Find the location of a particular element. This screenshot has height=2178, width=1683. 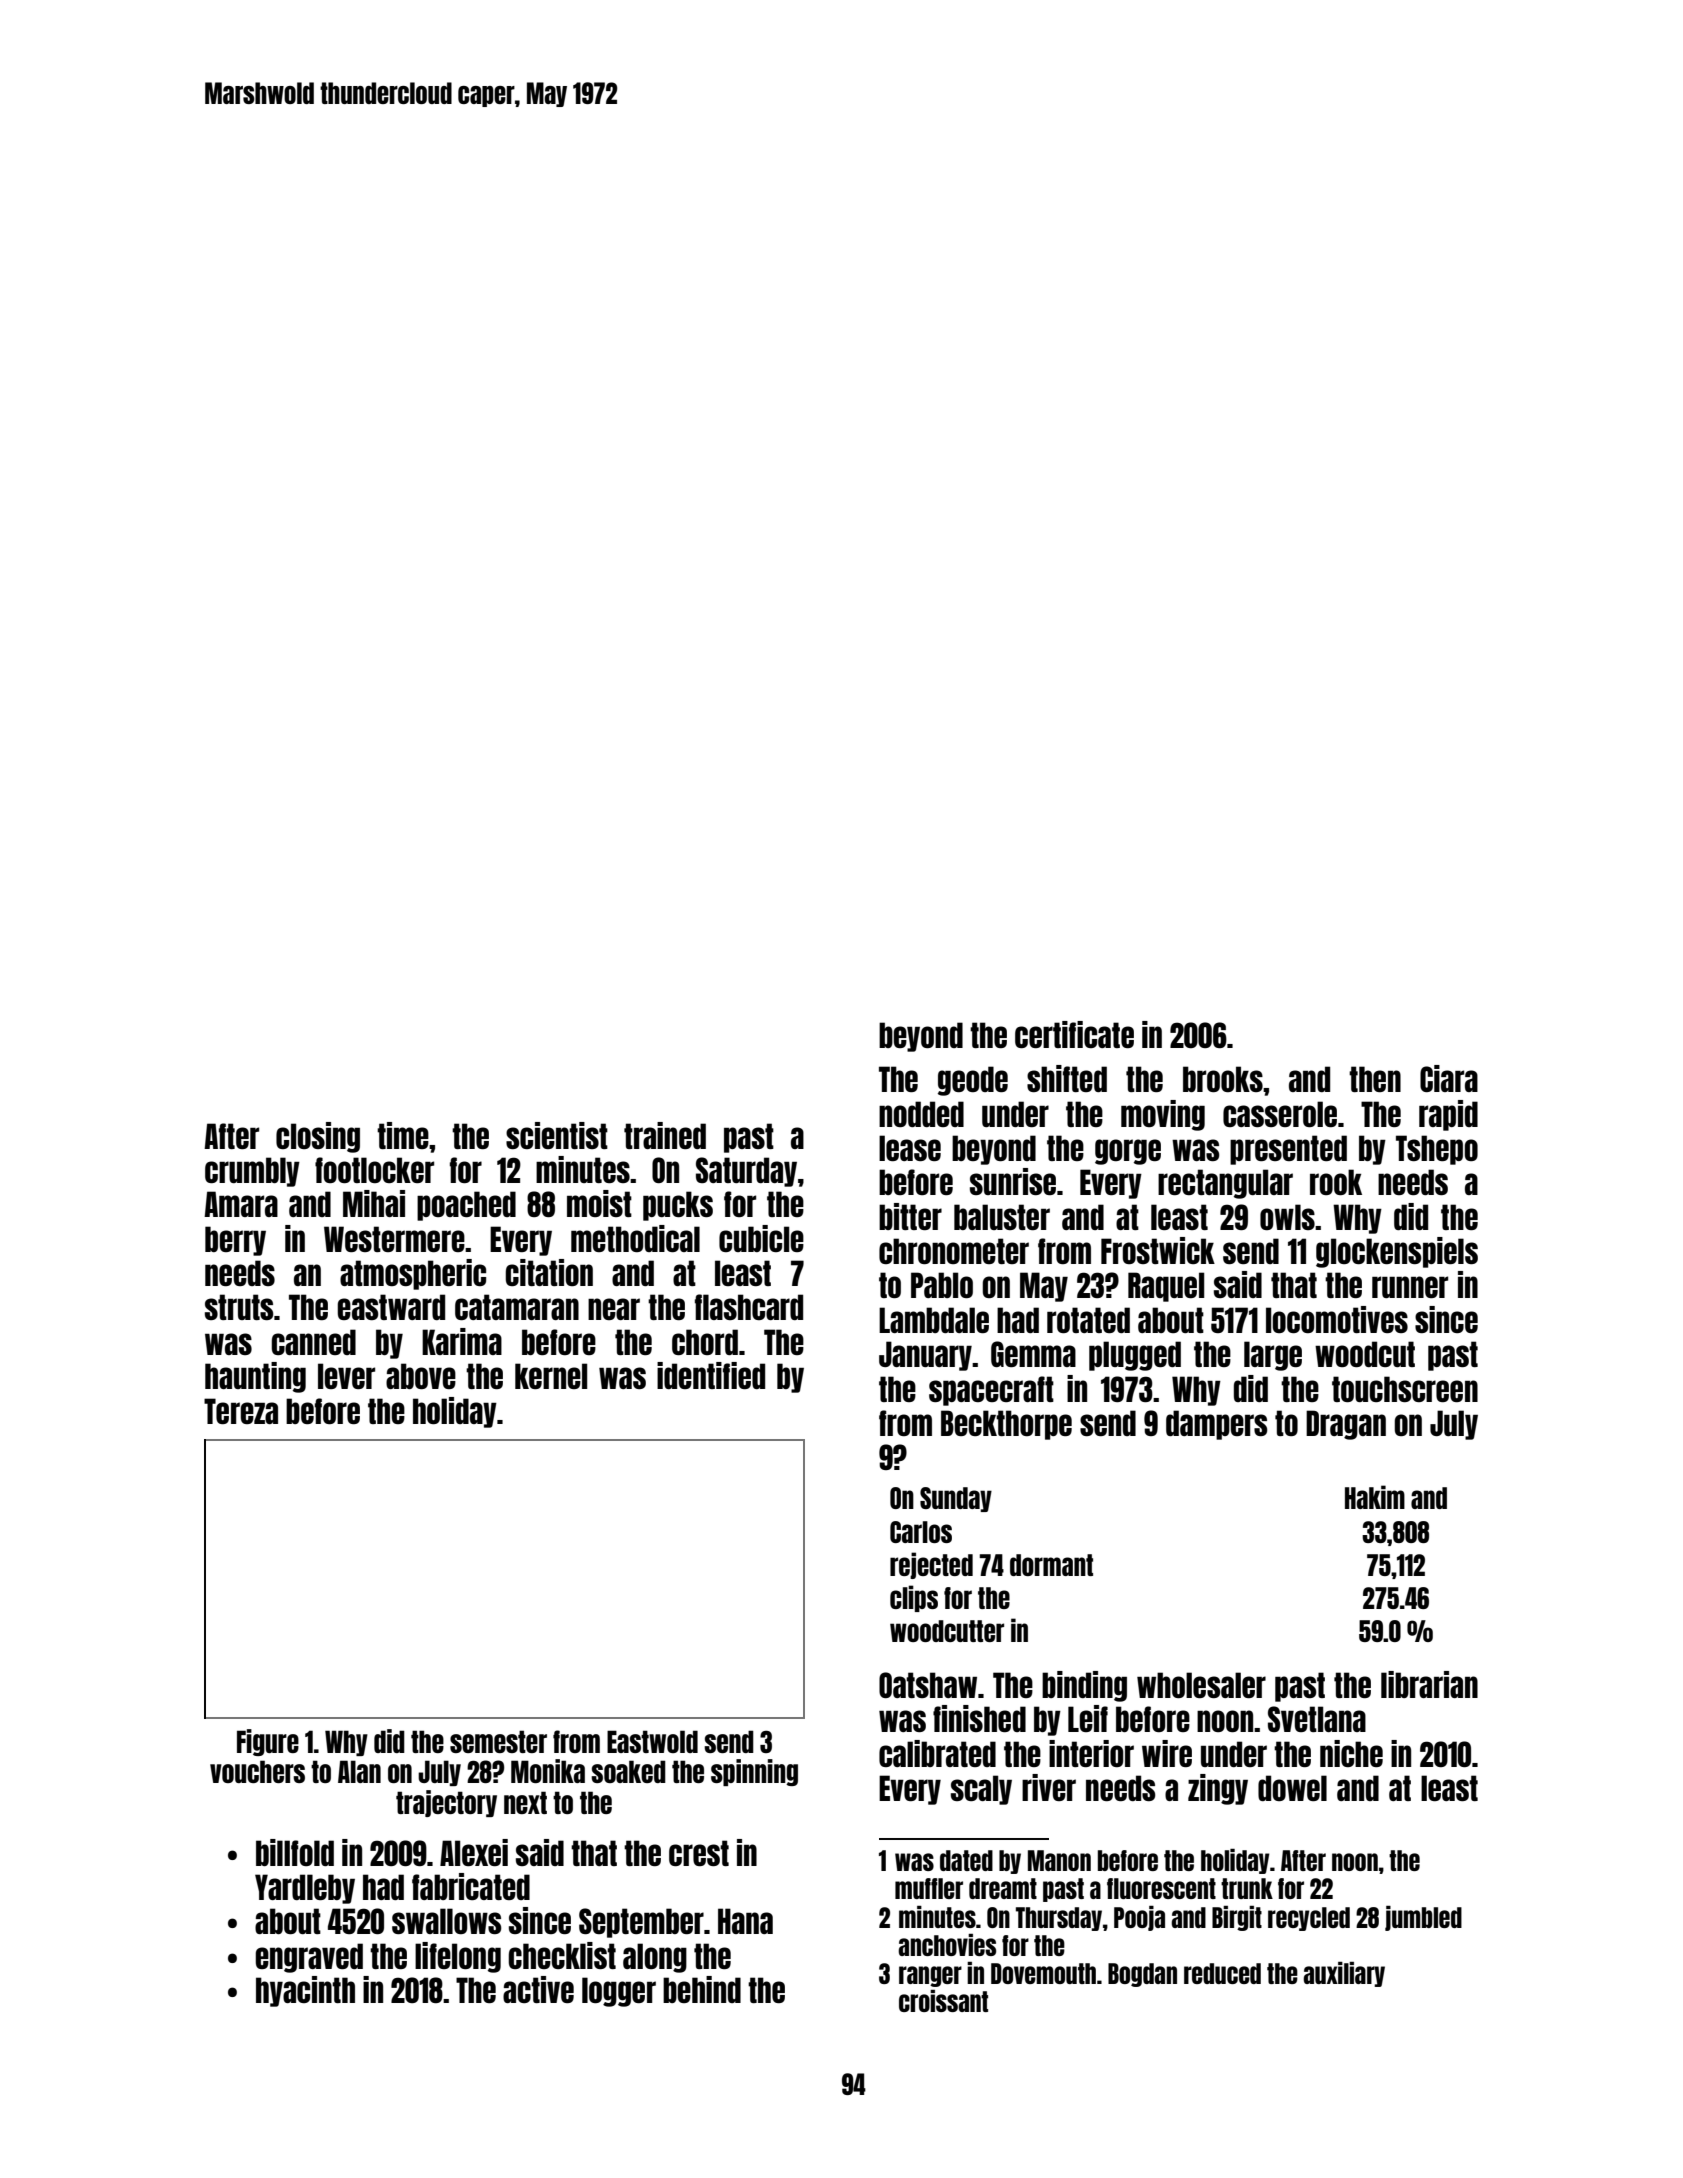

time is located at coordinates (403, 1135).
